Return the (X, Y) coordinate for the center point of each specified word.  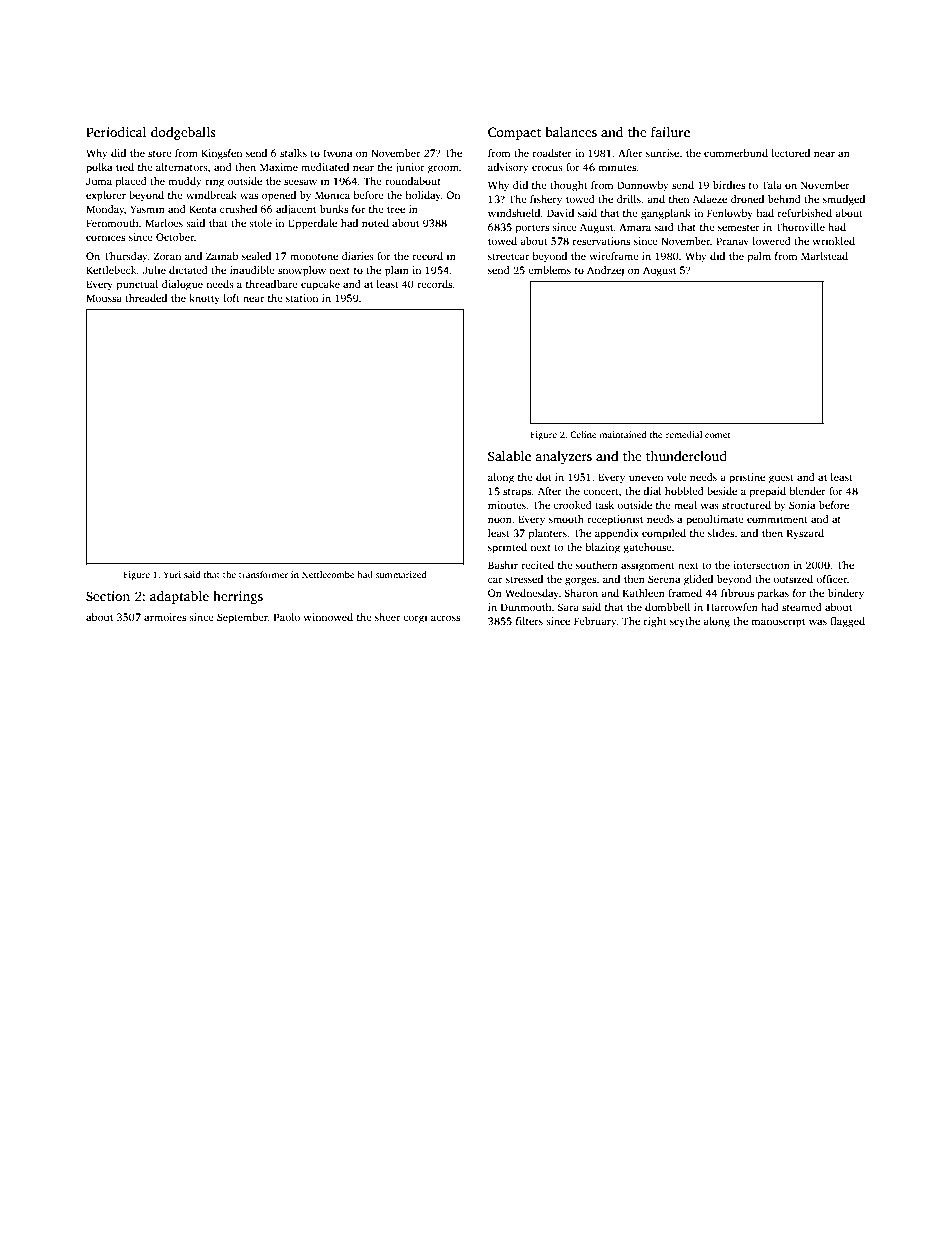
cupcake (320, 285)
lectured (790, 153)
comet (717, 435)
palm (759, 257)
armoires (165, 617)
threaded (146, 298)
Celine (583, 434)
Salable (509, 456)
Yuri (172, 574)
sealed (256, 256)
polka (99, 168)
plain (397, 271)
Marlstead (824, 256)
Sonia (802, 505)
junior (410, 168)
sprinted (507, 548)
